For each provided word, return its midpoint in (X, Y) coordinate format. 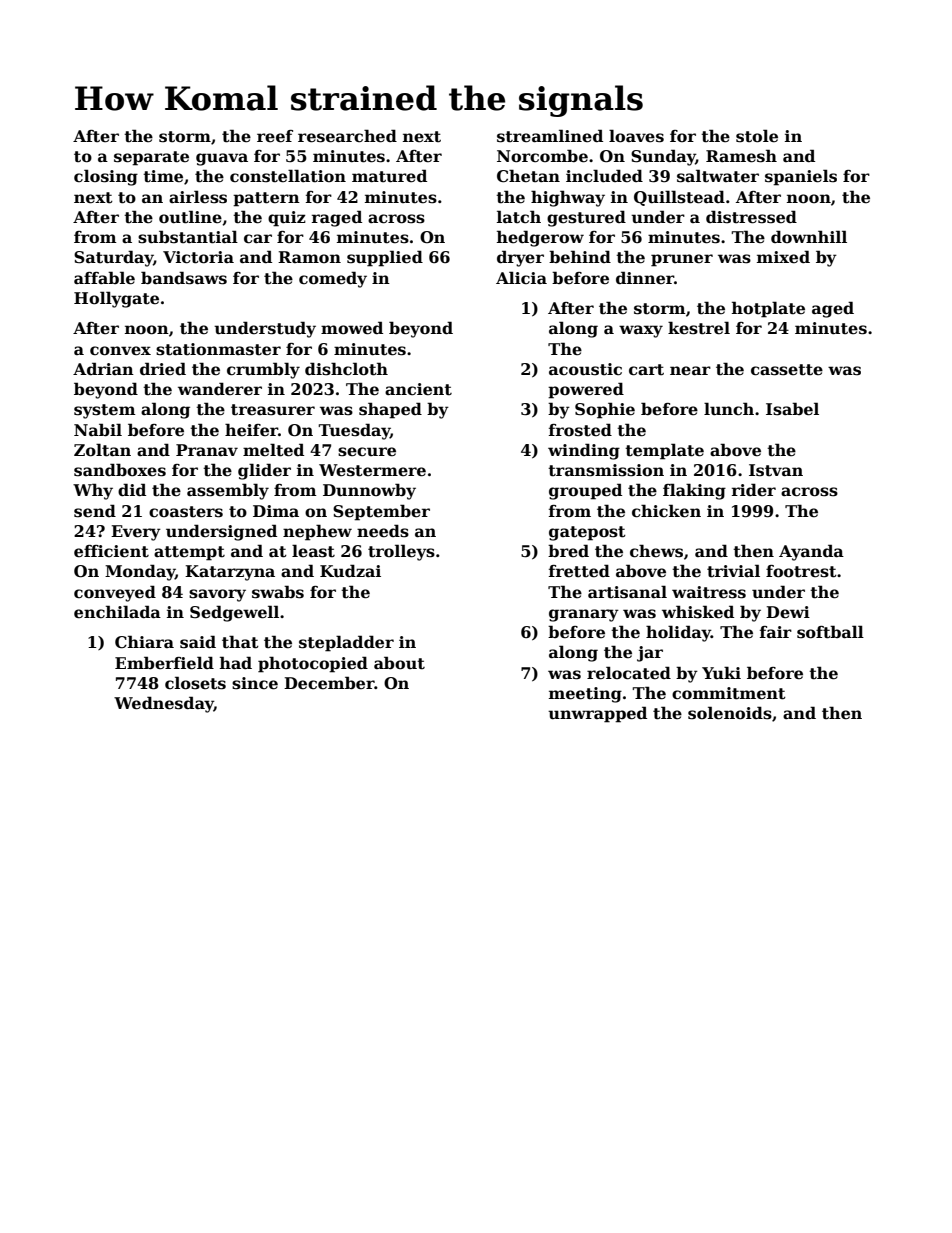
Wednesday (164, 704)
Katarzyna (230, 573)
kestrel (699, 328)
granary (584, 615)
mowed (352, 328)
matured (389, 176)
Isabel (792, 409)
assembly (228, 491)
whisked (698, 612)
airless (198, 197)
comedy (333, 279)
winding (584, 451)
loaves (636, 136)
